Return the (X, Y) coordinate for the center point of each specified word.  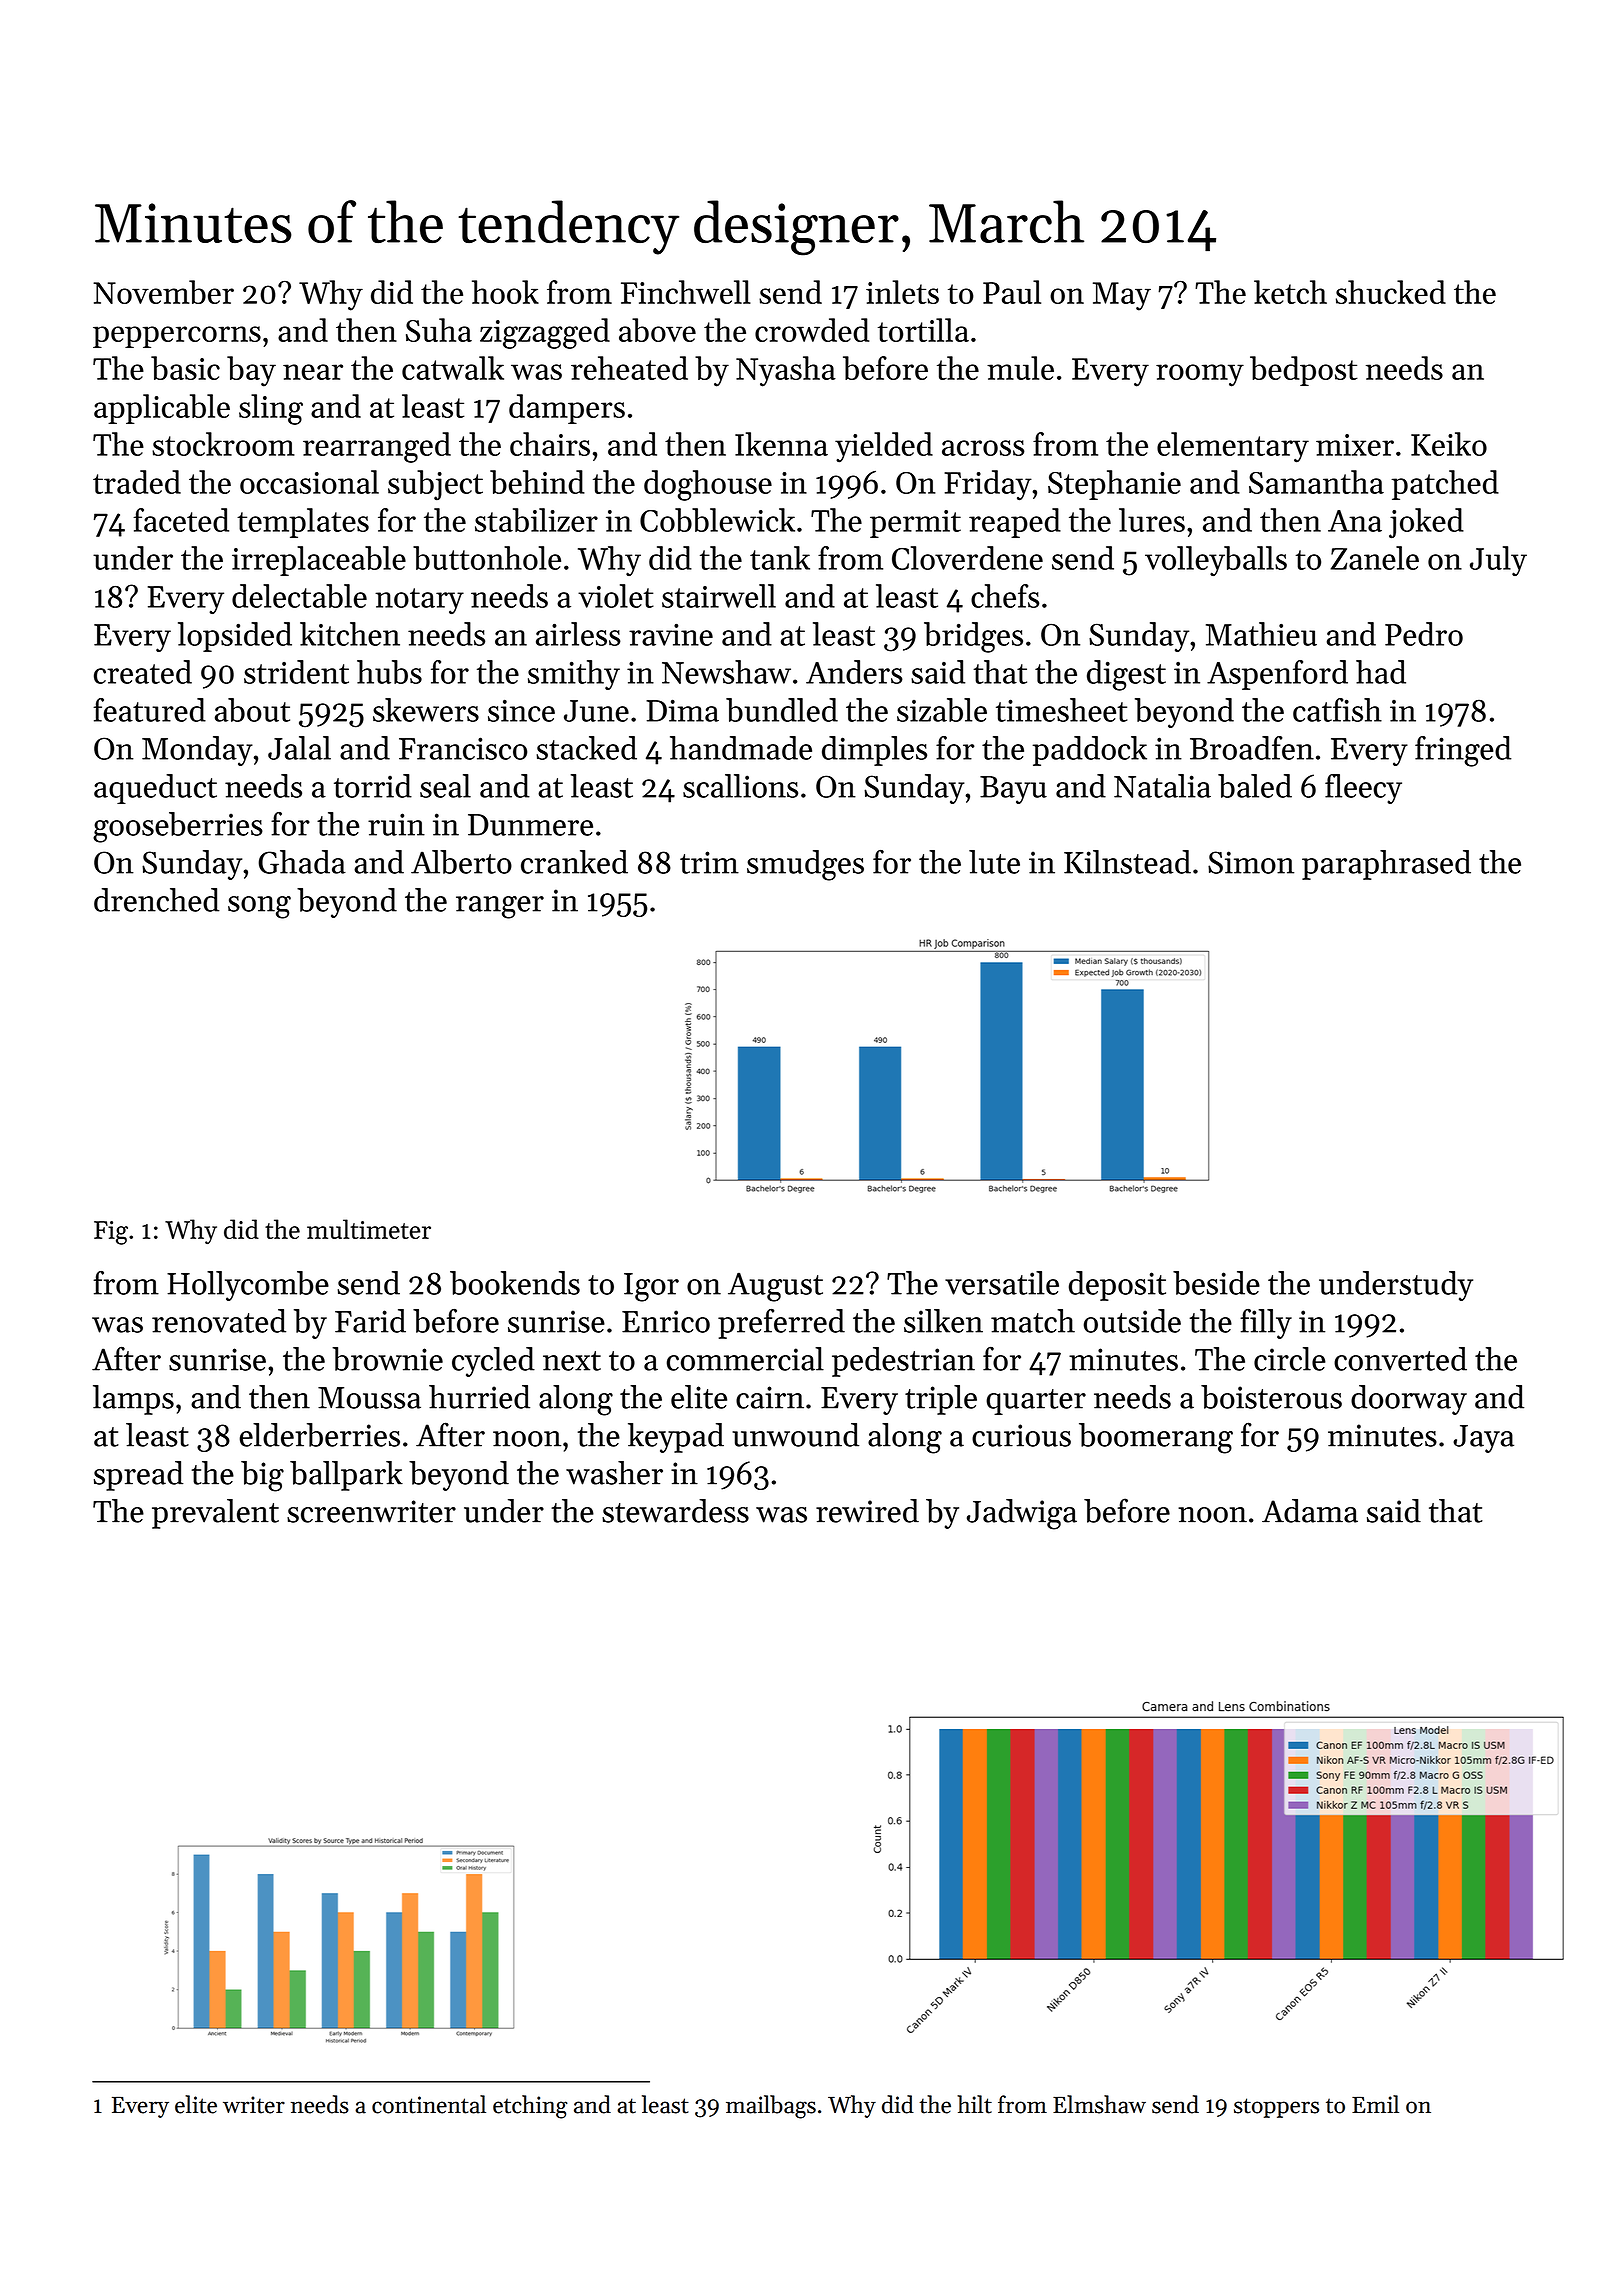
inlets (902, 292)
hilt (974, 2104)
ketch (1290, 292)
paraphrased (1386, 865)
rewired (867, 1511)
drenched (157, 900)
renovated (219, 1321)
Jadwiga (1022, 1514)
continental (429, 2104)
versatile (1002, 1283)
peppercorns (177, 337)
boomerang (1156, 1438)
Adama (1310, 1511)
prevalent (215, 1514)
